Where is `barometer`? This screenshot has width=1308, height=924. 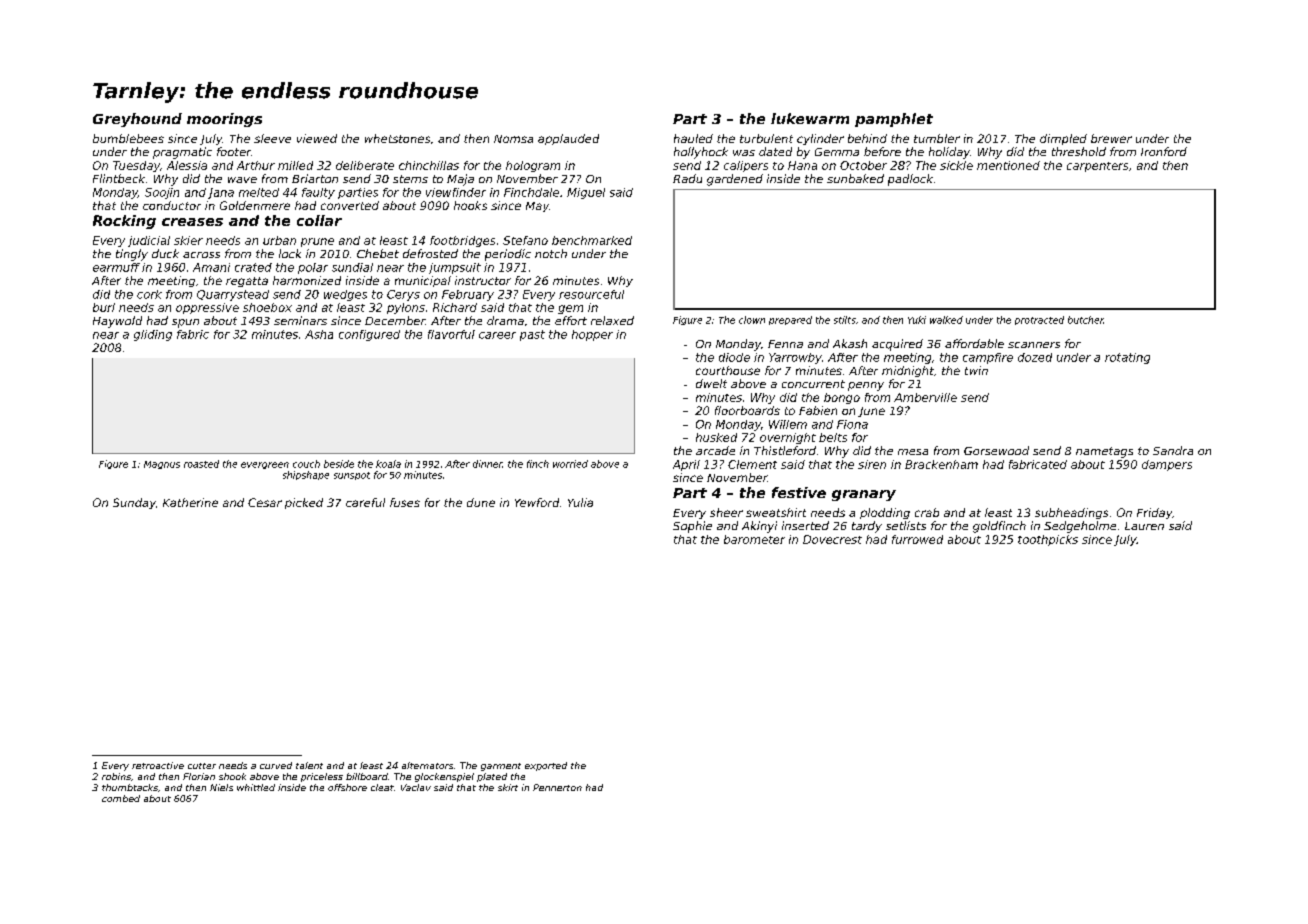
barometer is located at coordinates (754, 539).
